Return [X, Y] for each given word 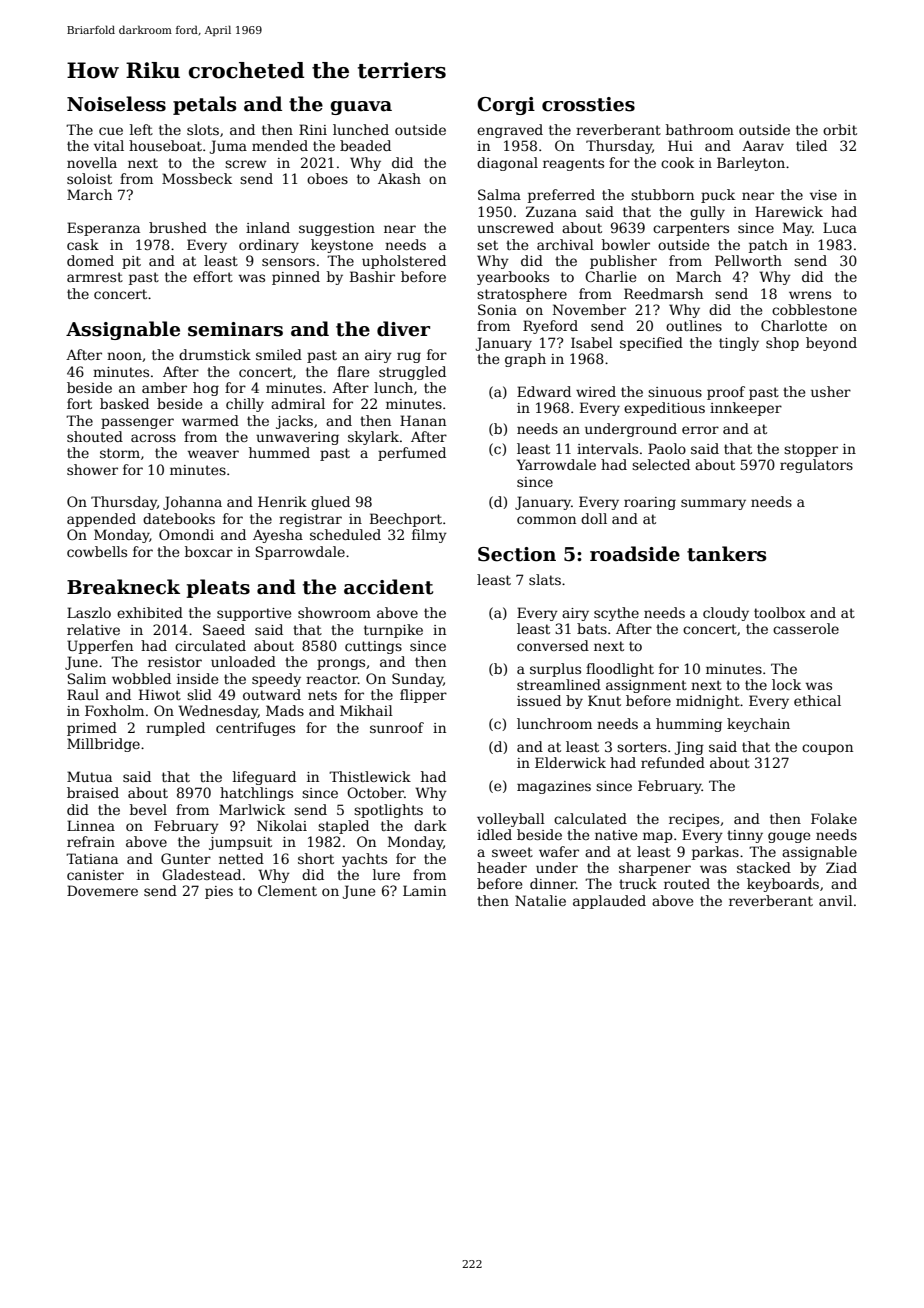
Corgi [506, 106]
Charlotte [794, 325]
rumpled [175, 729]
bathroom [700, 129]
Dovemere [102, 890]
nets [322, 695]
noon [124, 356]
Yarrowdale [556, 464]
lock [786, 684]
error [700, 430]
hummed [279, 452]
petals [204, 105]
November [589, 309]
